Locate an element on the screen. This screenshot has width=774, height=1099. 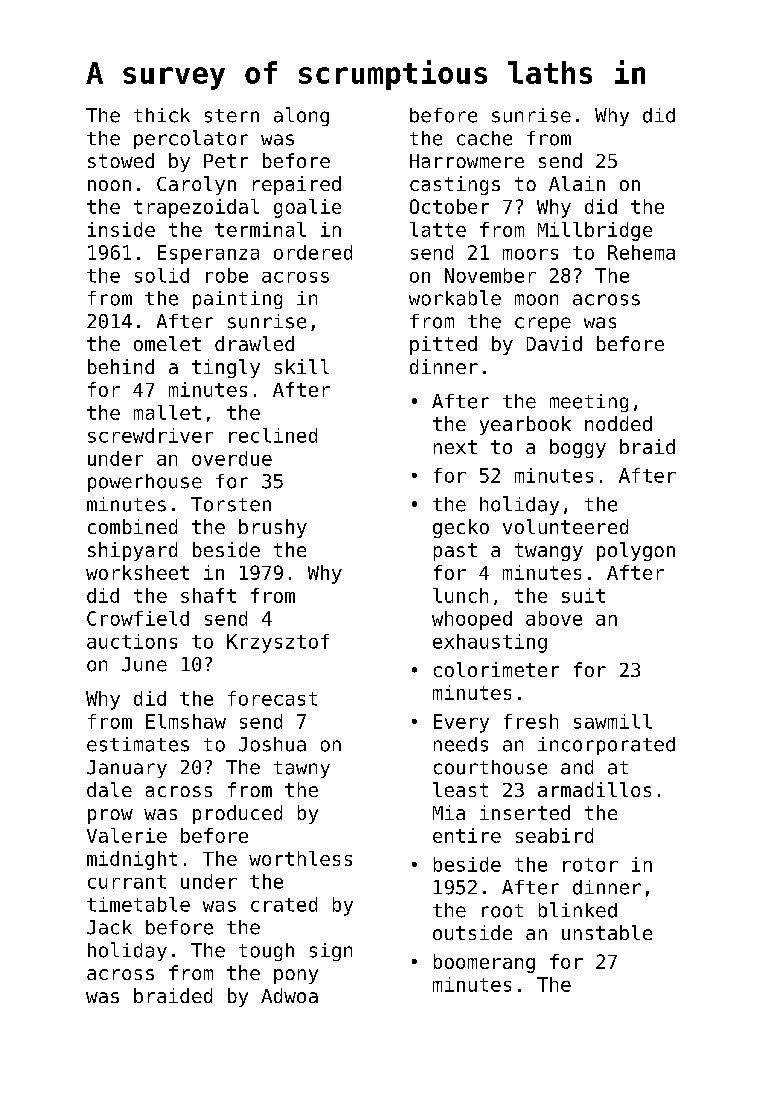
robe is located at coordinates (227, 275).
